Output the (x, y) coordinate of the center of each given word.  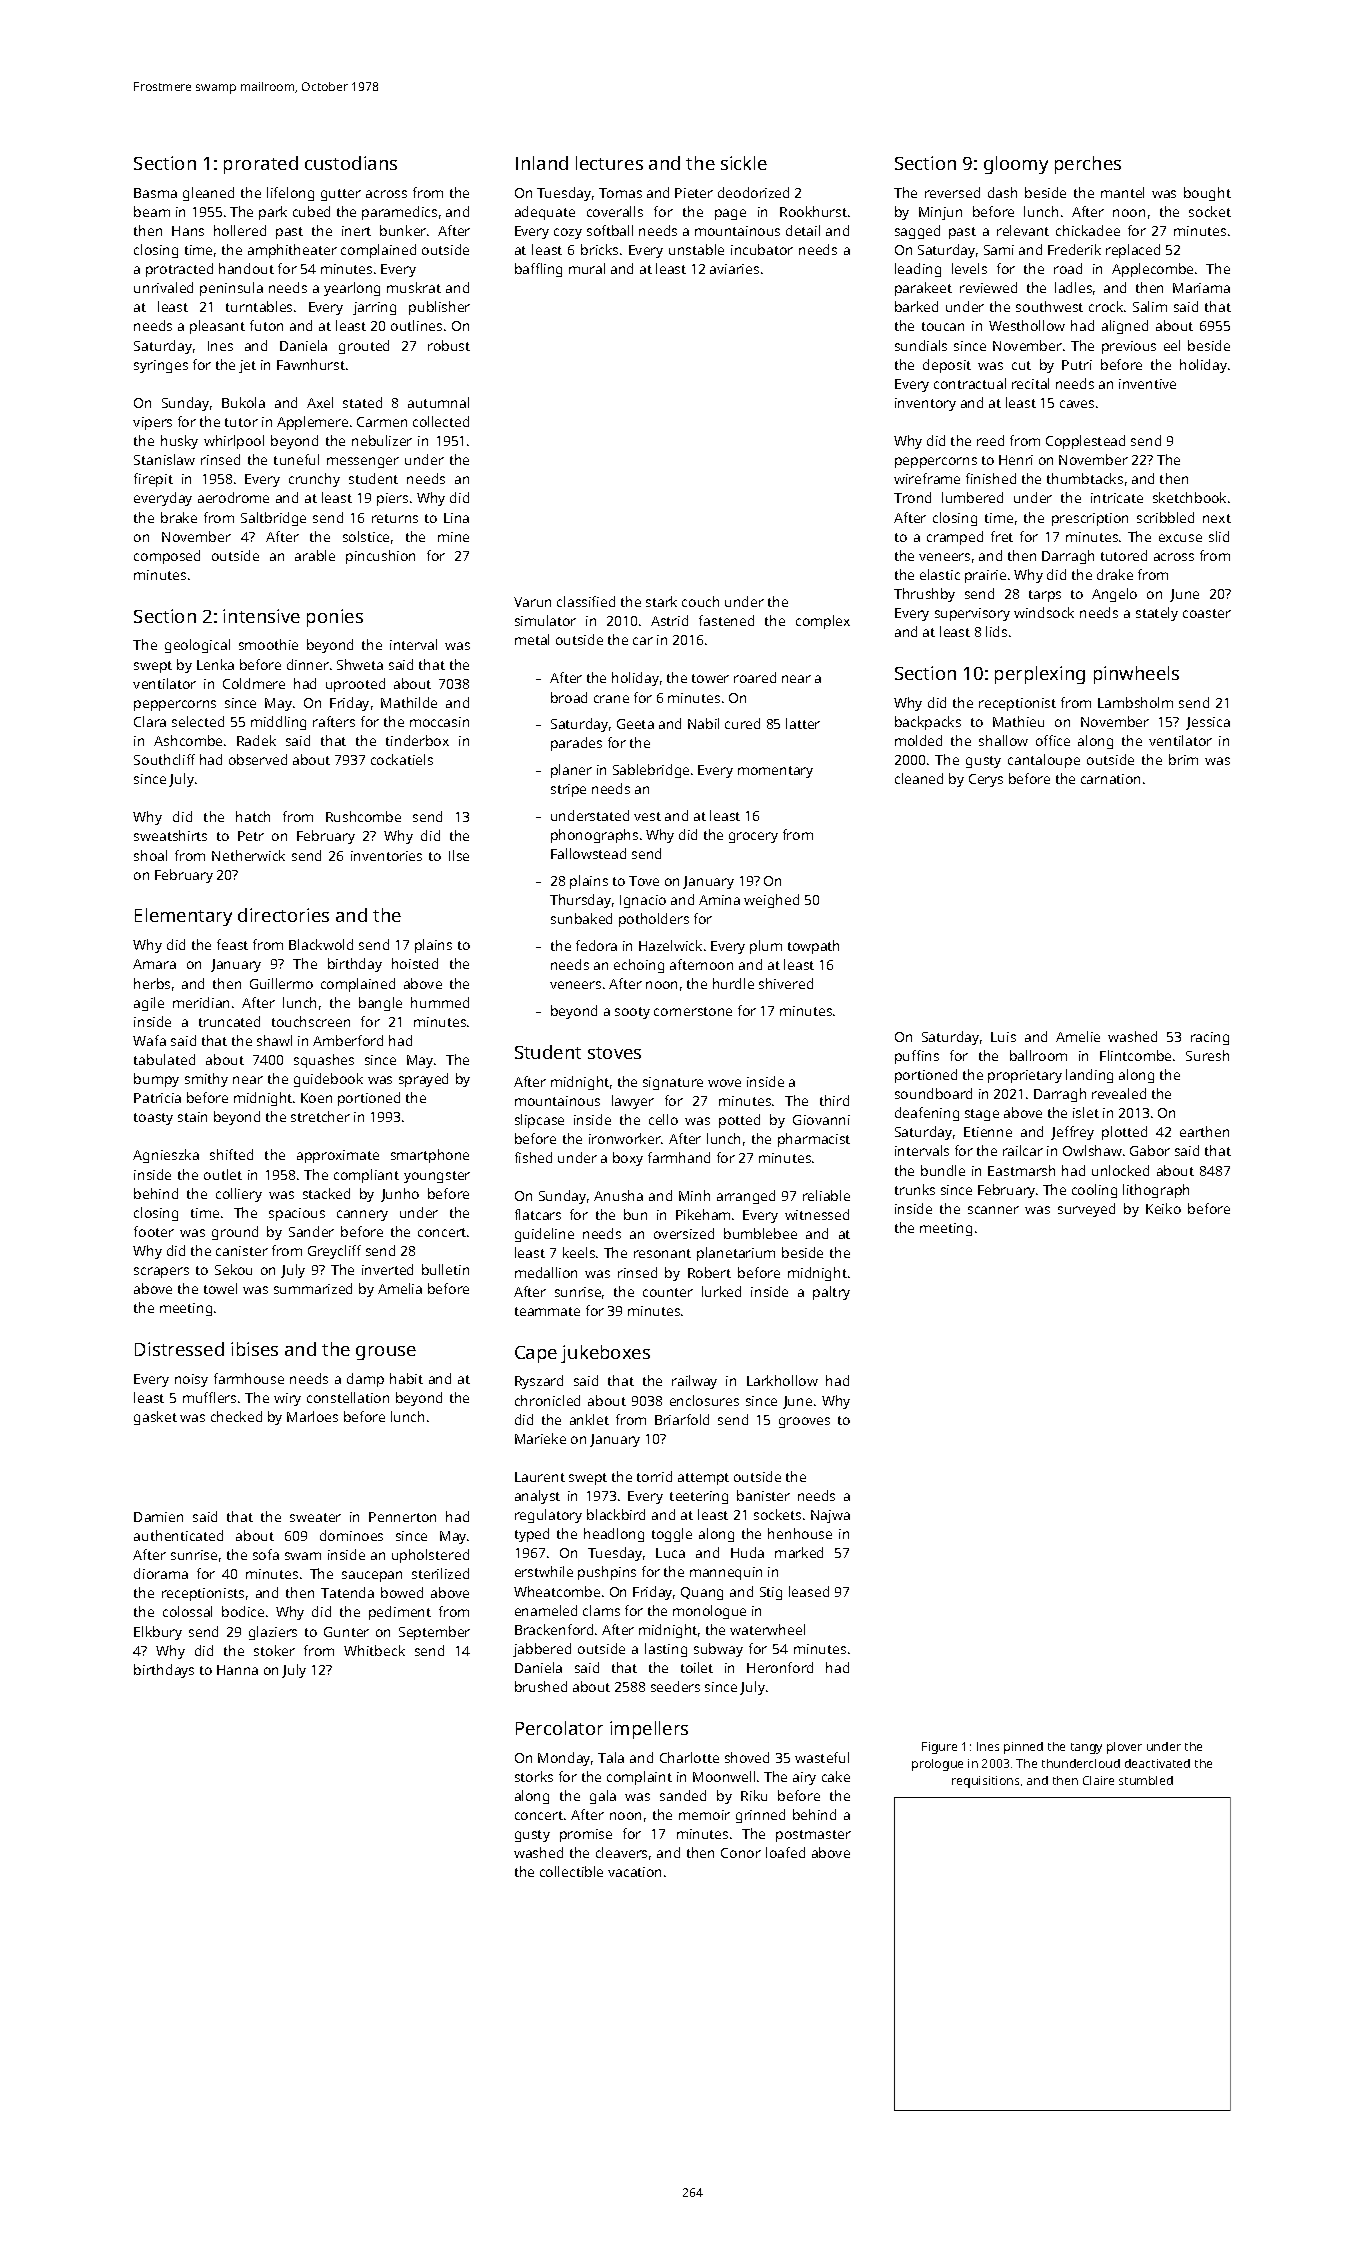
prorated (261, 165)
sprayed (423, 1080)
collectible (571, 1871)
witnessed (817, 1214)
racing (1210, 1038)
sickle (744, 163)
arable (315, 555)
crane (611, 699)
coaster (1207, 613)
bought (1207, 194)
